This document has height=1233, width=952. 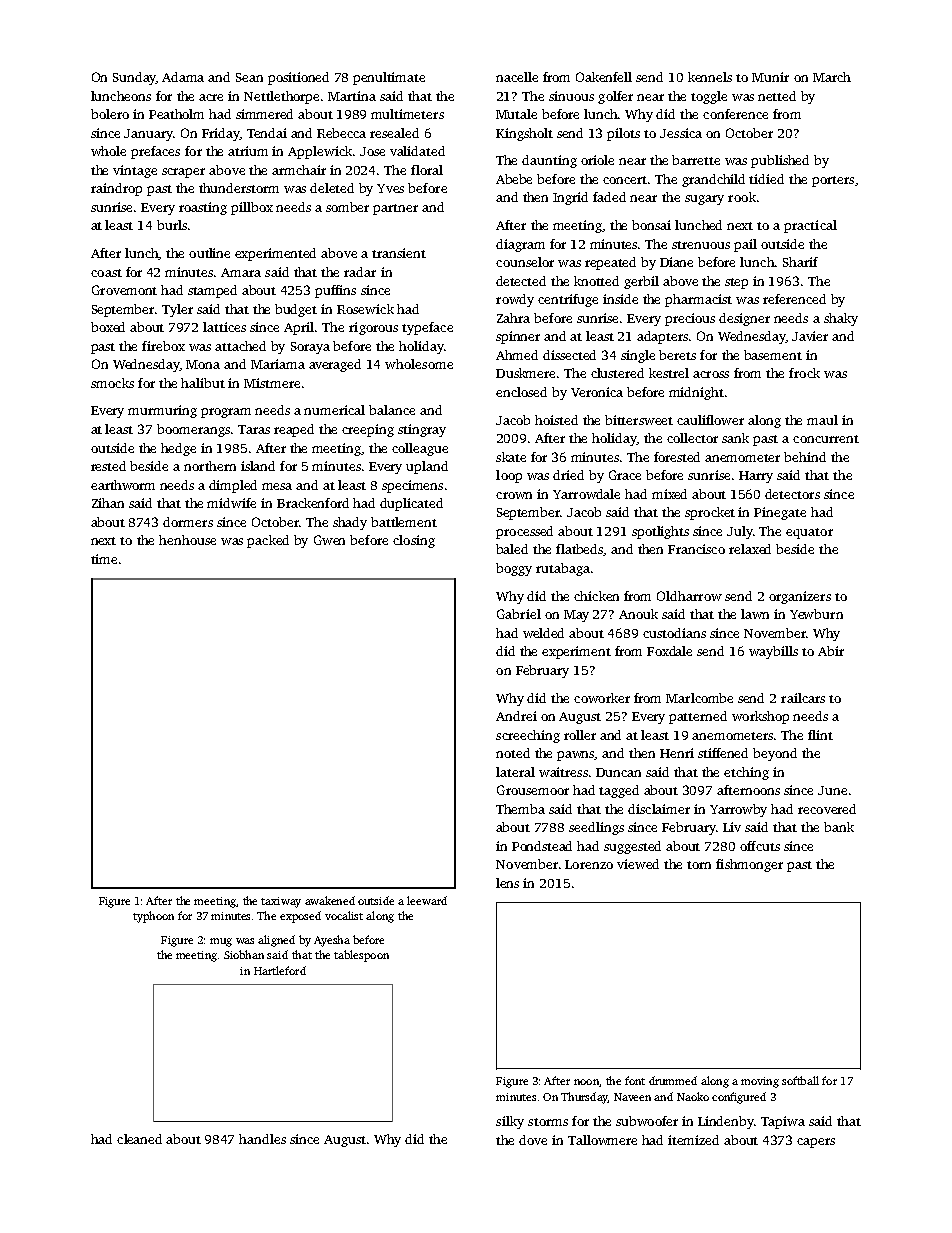 I want to click on drummed, so click(x=673, y=1080).
